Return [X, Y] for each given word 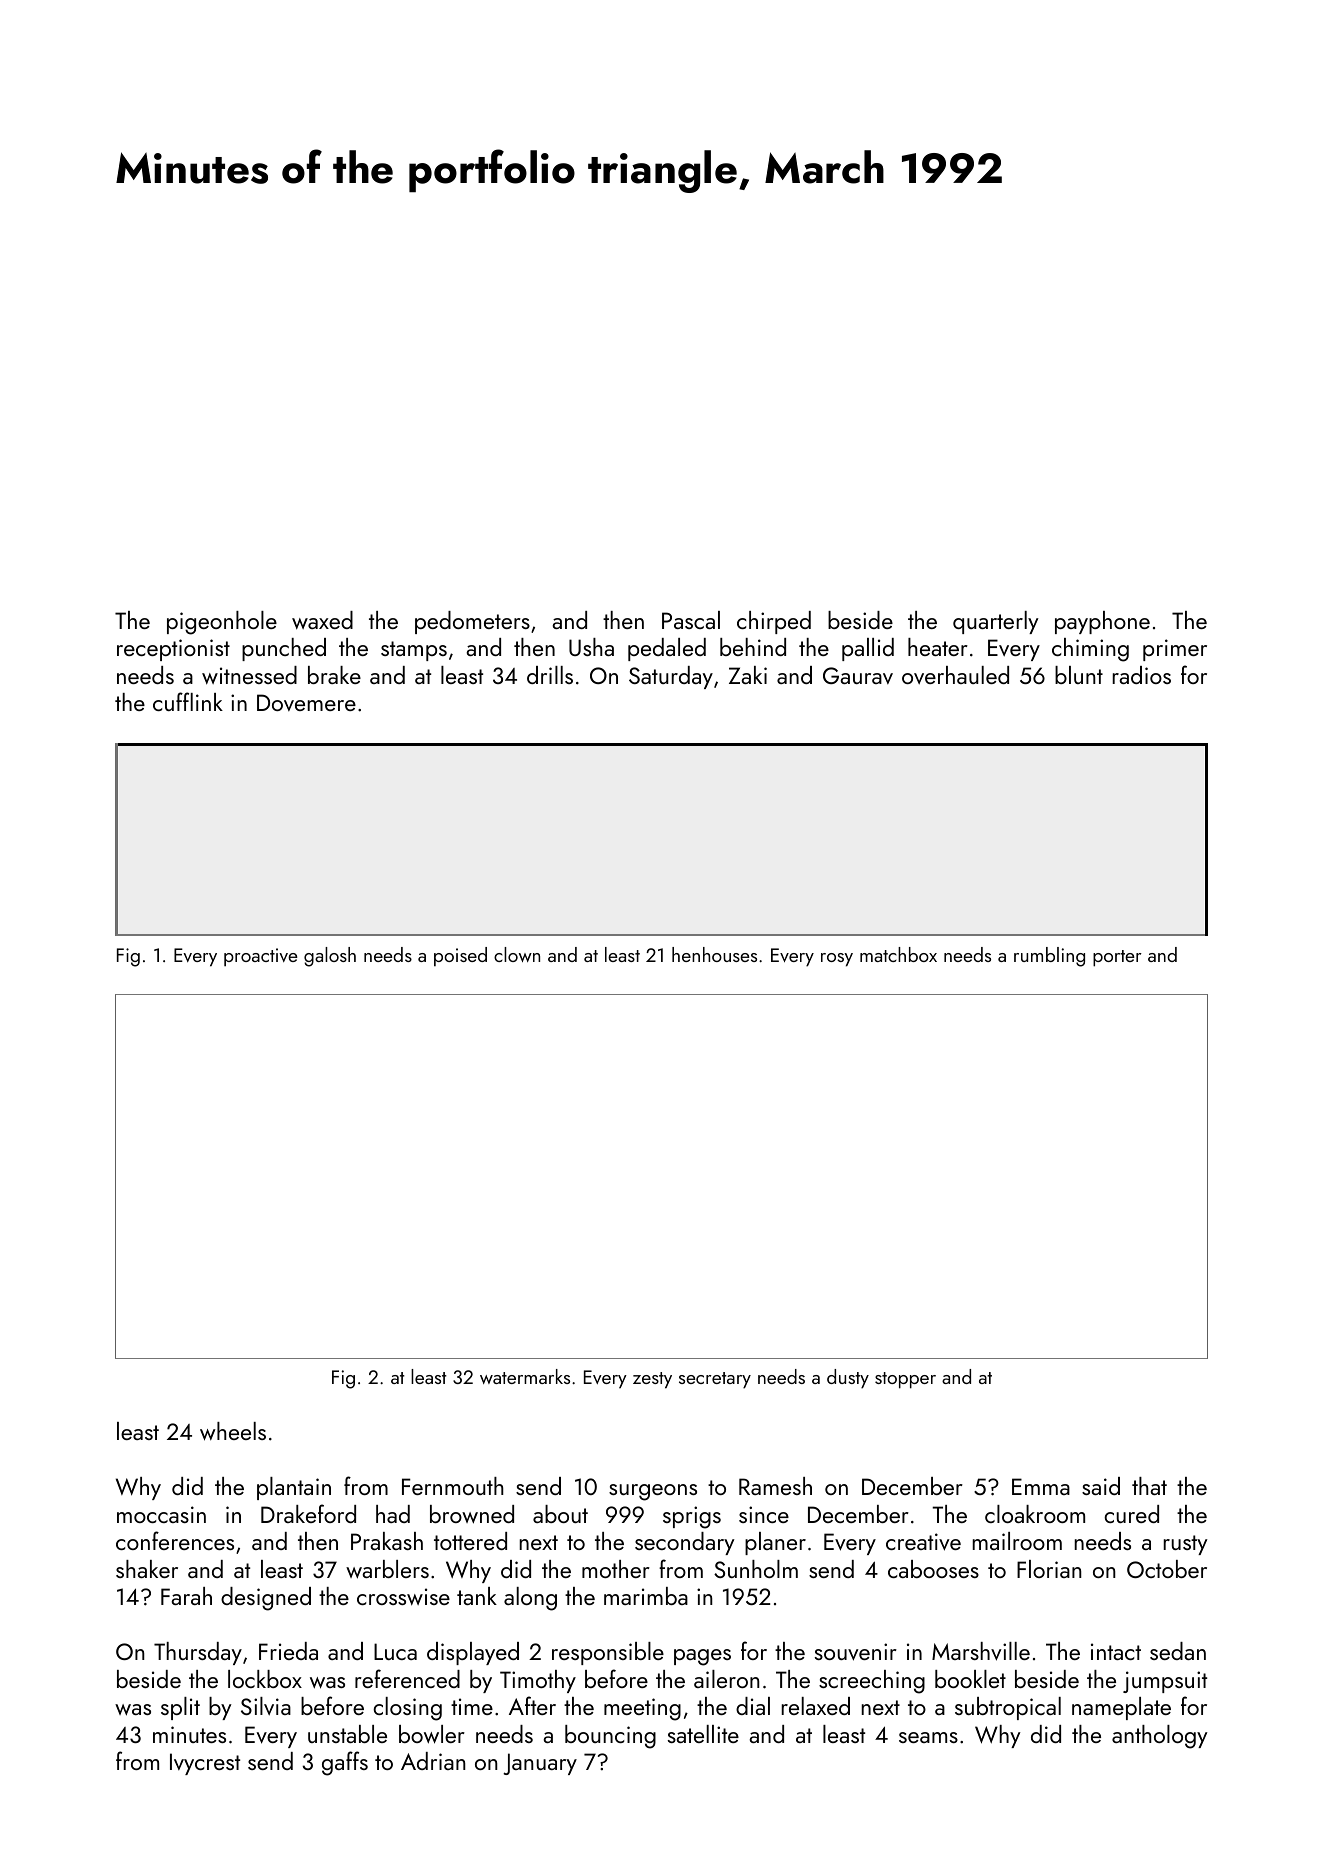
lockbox [265, 1679]
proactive [261, 957]
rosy [837, 960]
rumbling [1049, 957]
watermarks [525, 1376]
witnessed [249, 675]
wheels [233, 1431]
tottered [470, 1541]
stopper [905, 1380]
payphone [1102, 622]
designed [266, 1599]
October [1167, 1569]
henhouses [714, 954]
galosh [330, 957]
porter [1117, 958]
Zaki [748, 675]
